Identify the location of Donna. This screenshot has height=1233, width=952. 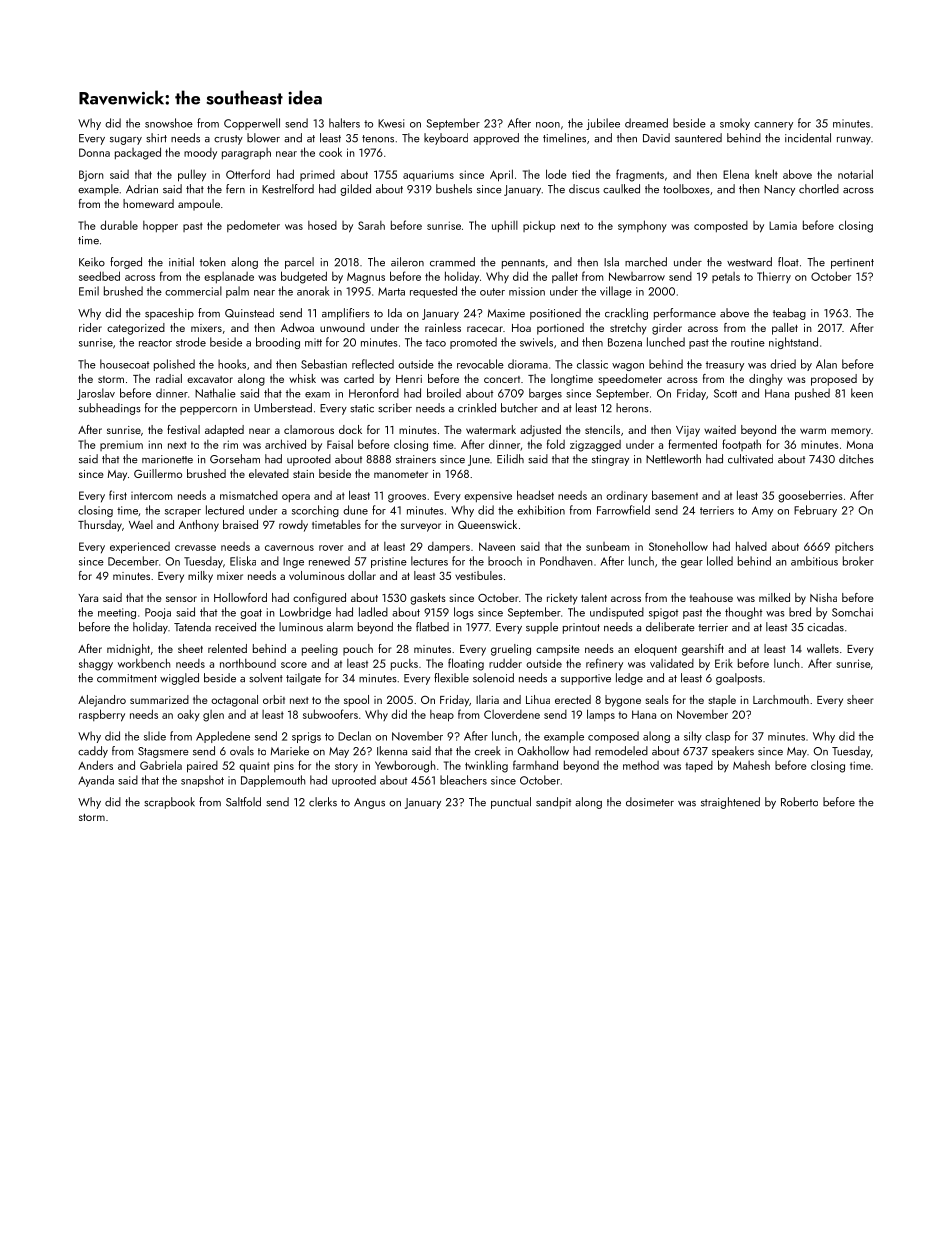
(94, 152).
